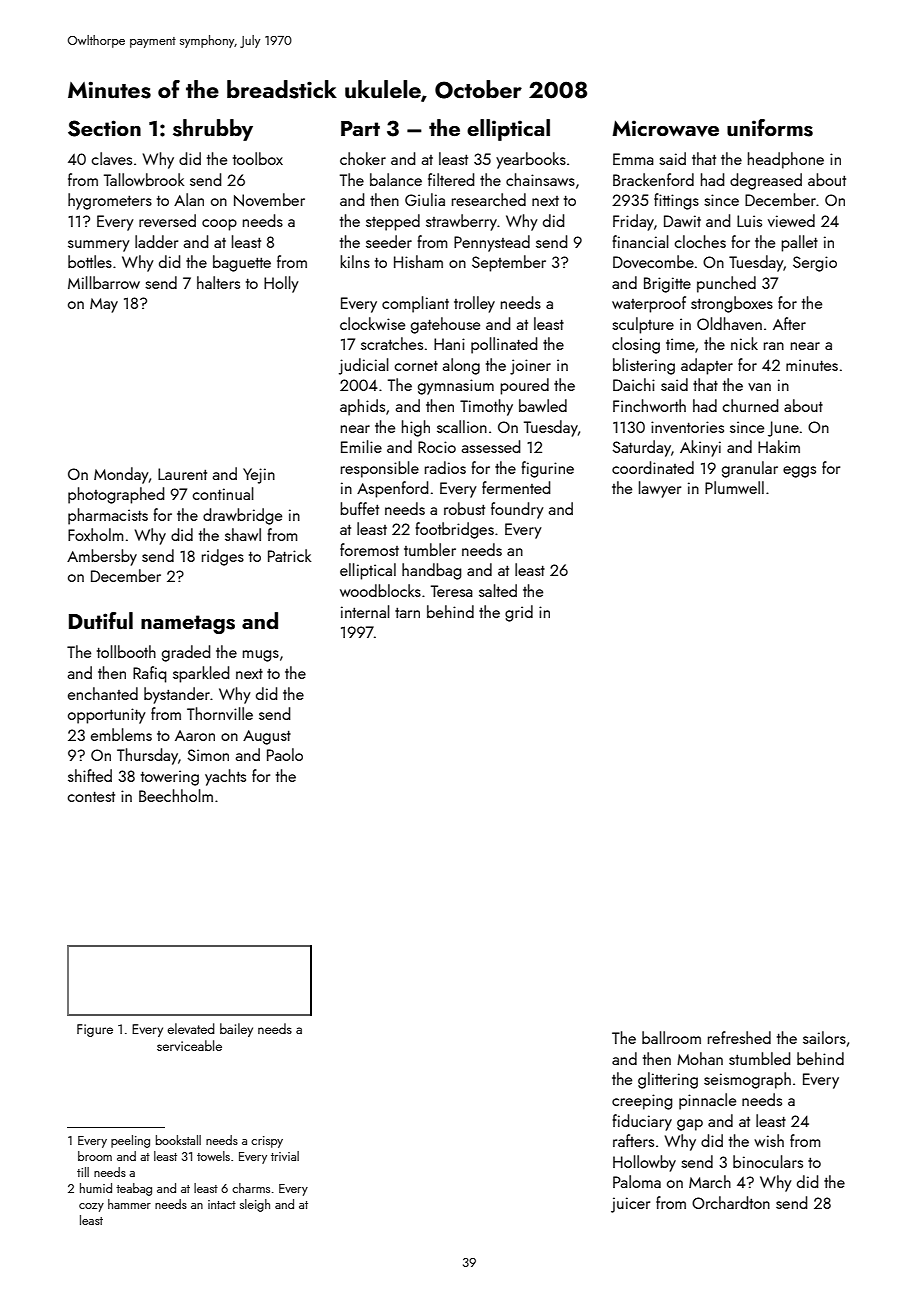 This screenshot has width=924, height=1308. I want to click on eggs, so click(799, 472).
